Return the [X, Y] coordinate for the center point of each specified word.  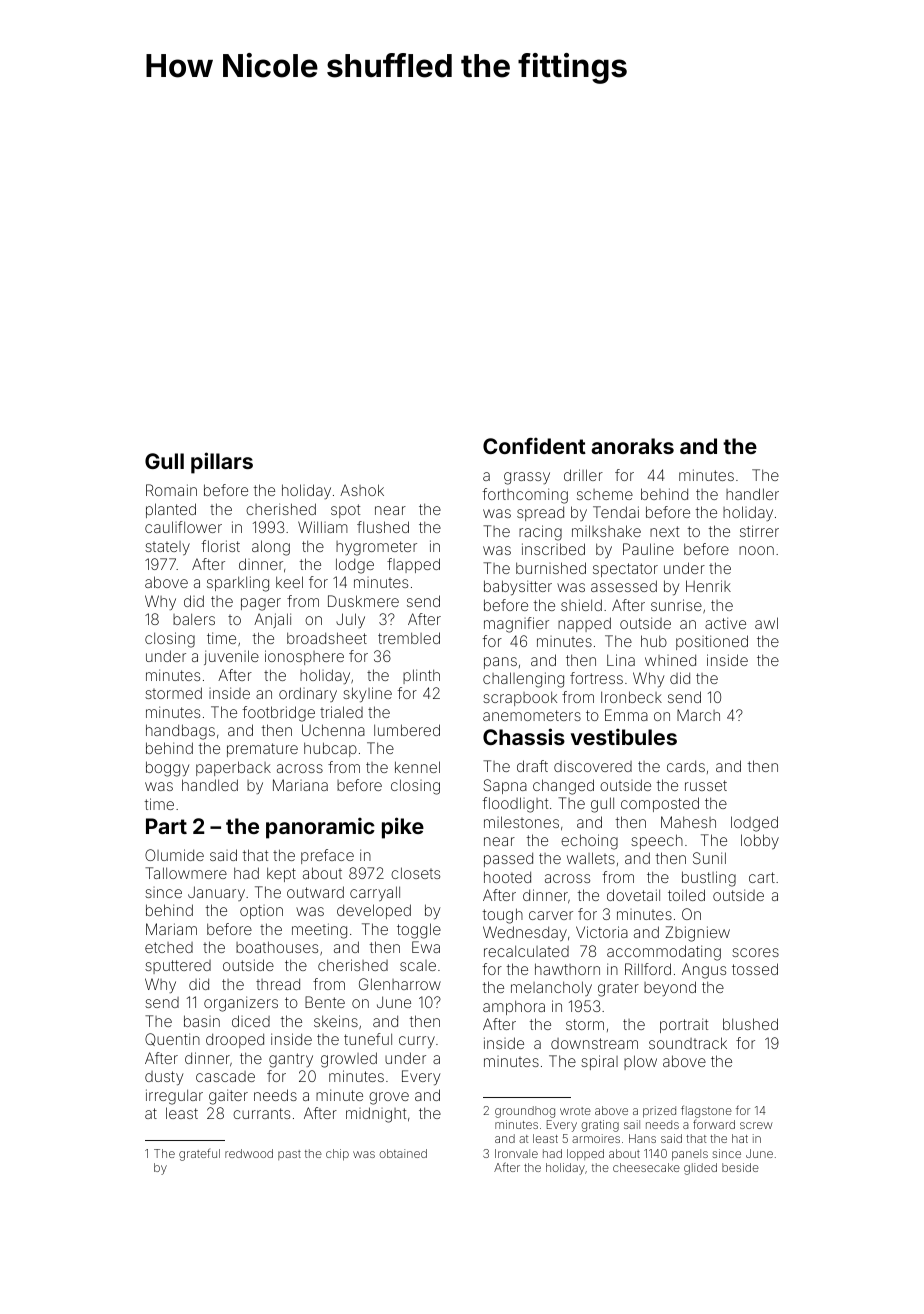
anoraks [632, 446]
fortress [596, 678]
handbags [180, 732]
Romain [171, 490]
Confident [534, 445]
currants [261, 1113]
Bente [325, 1002]
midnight [376, 1115]
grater [618, 990]
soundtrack [688, 1043]
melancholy [551, 988]
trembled [409, 638]
